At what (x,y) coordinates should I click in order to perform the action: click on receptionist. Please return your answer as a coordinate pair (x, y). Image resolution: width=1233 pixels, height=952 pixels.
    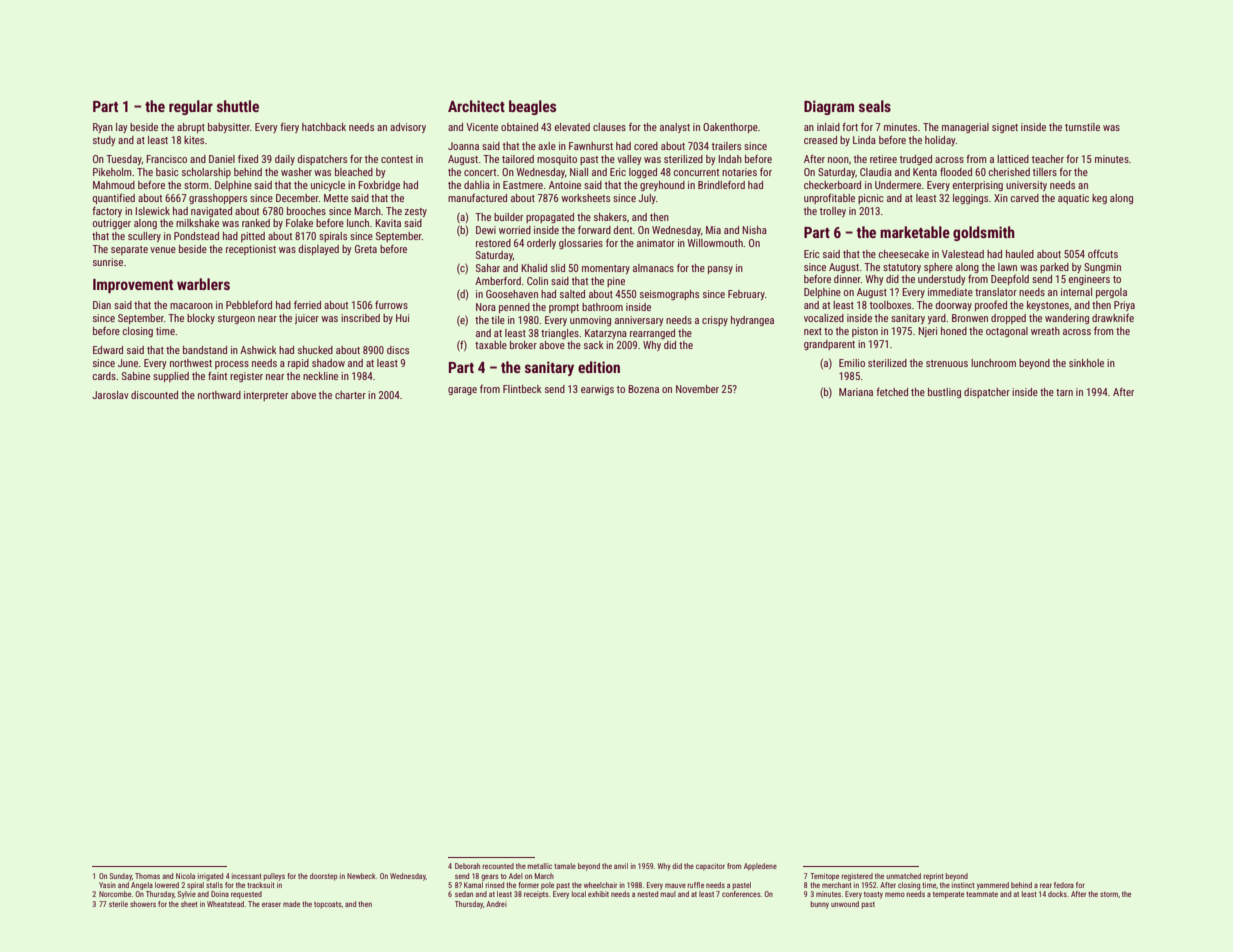
    Looking at the image, I should click on (251, 250).
